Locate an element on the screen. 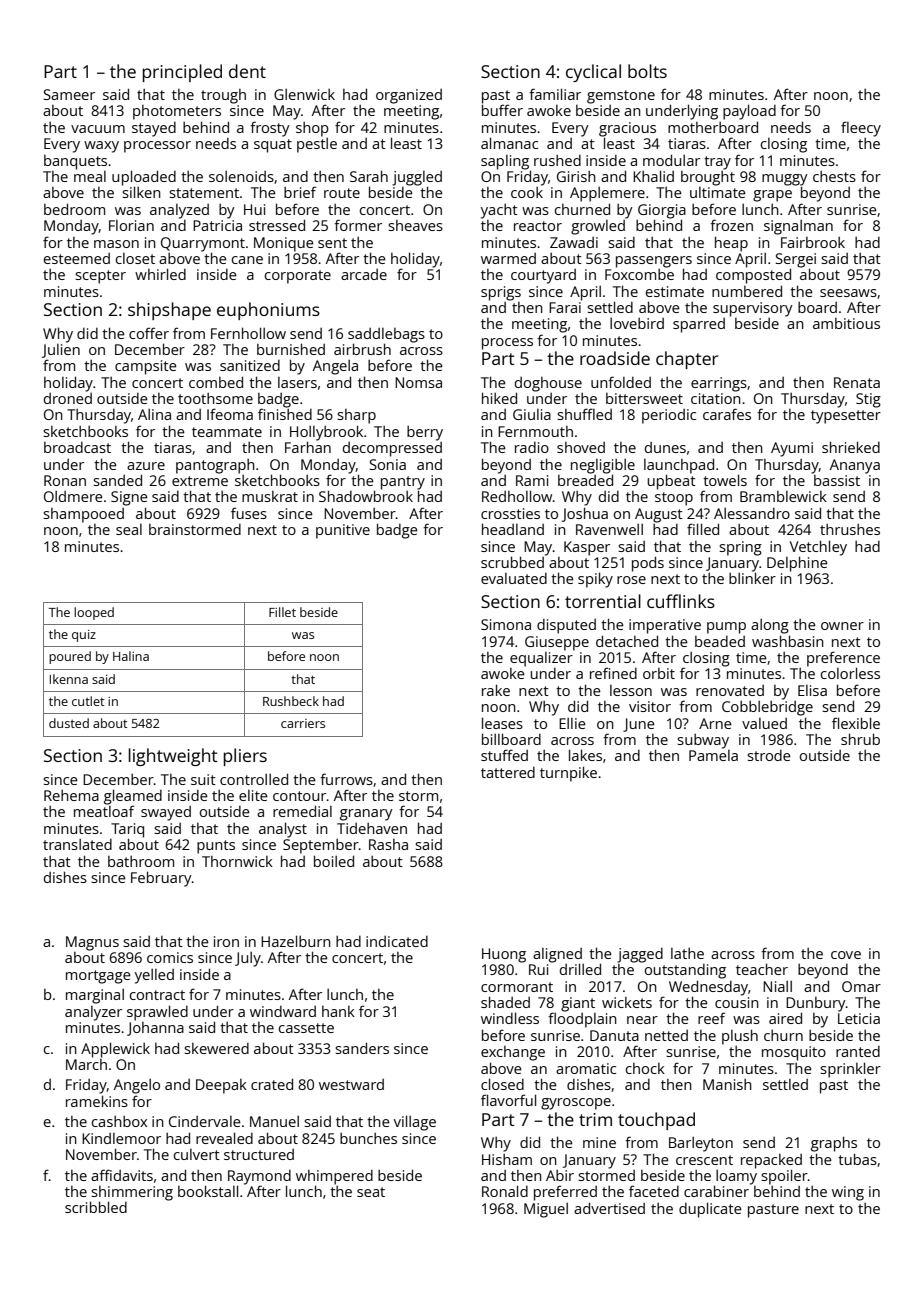  Miguel is located at coordinates (546, 1210).
